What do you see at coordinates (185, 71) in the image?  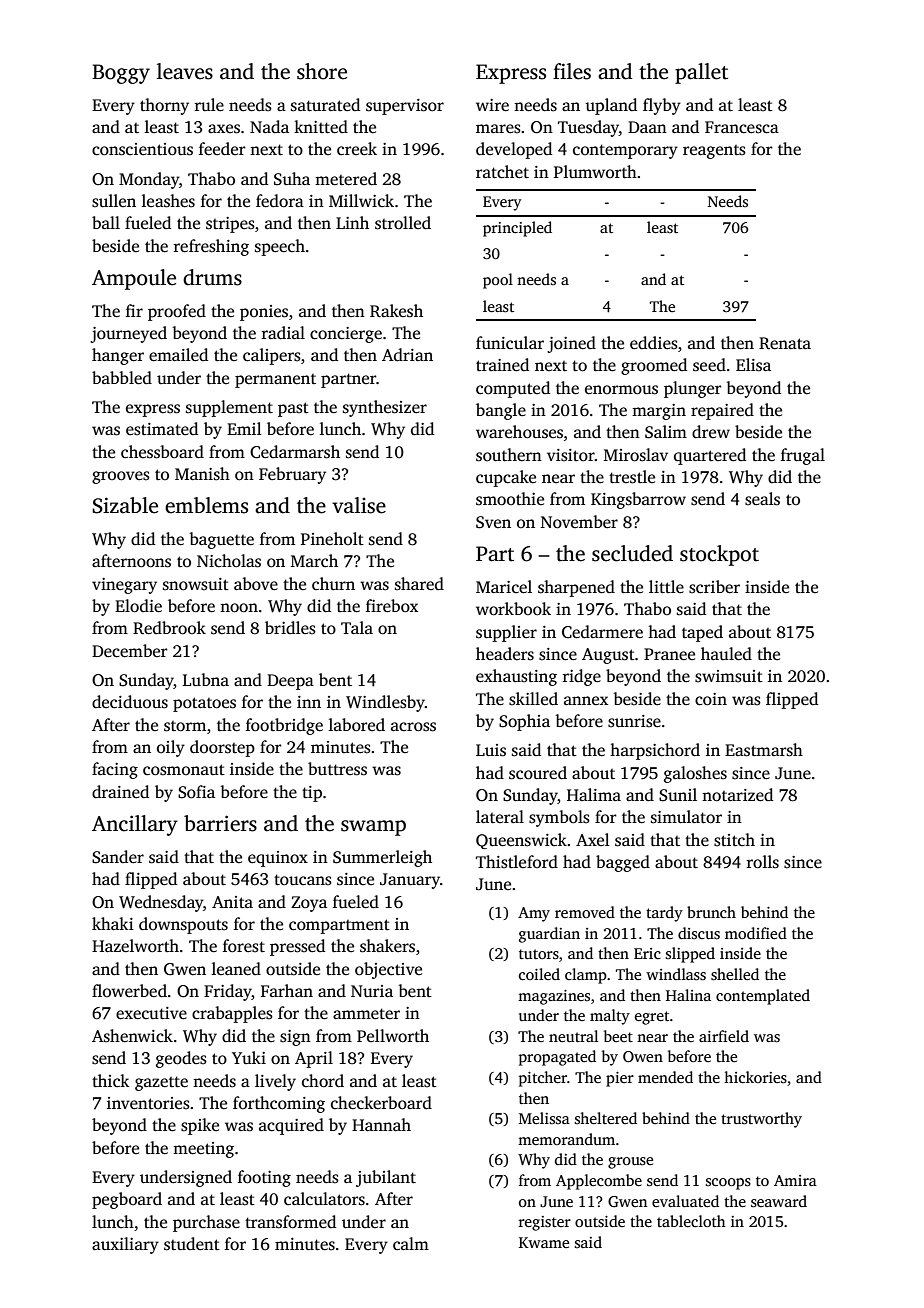 I see `leaves` at bounding box center [185, 71].
